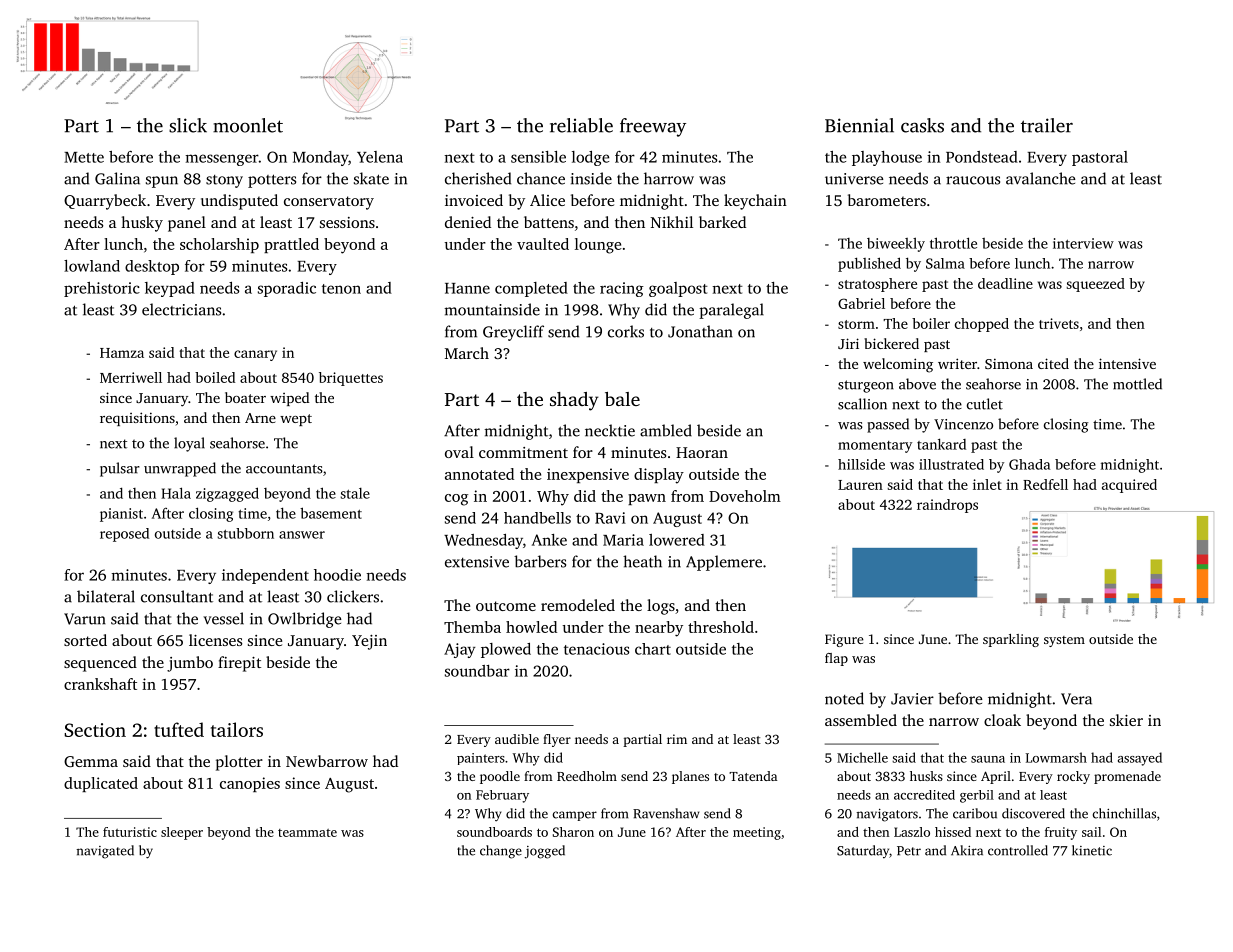  I want to click on Ravenshaw, so click(666, 813).
